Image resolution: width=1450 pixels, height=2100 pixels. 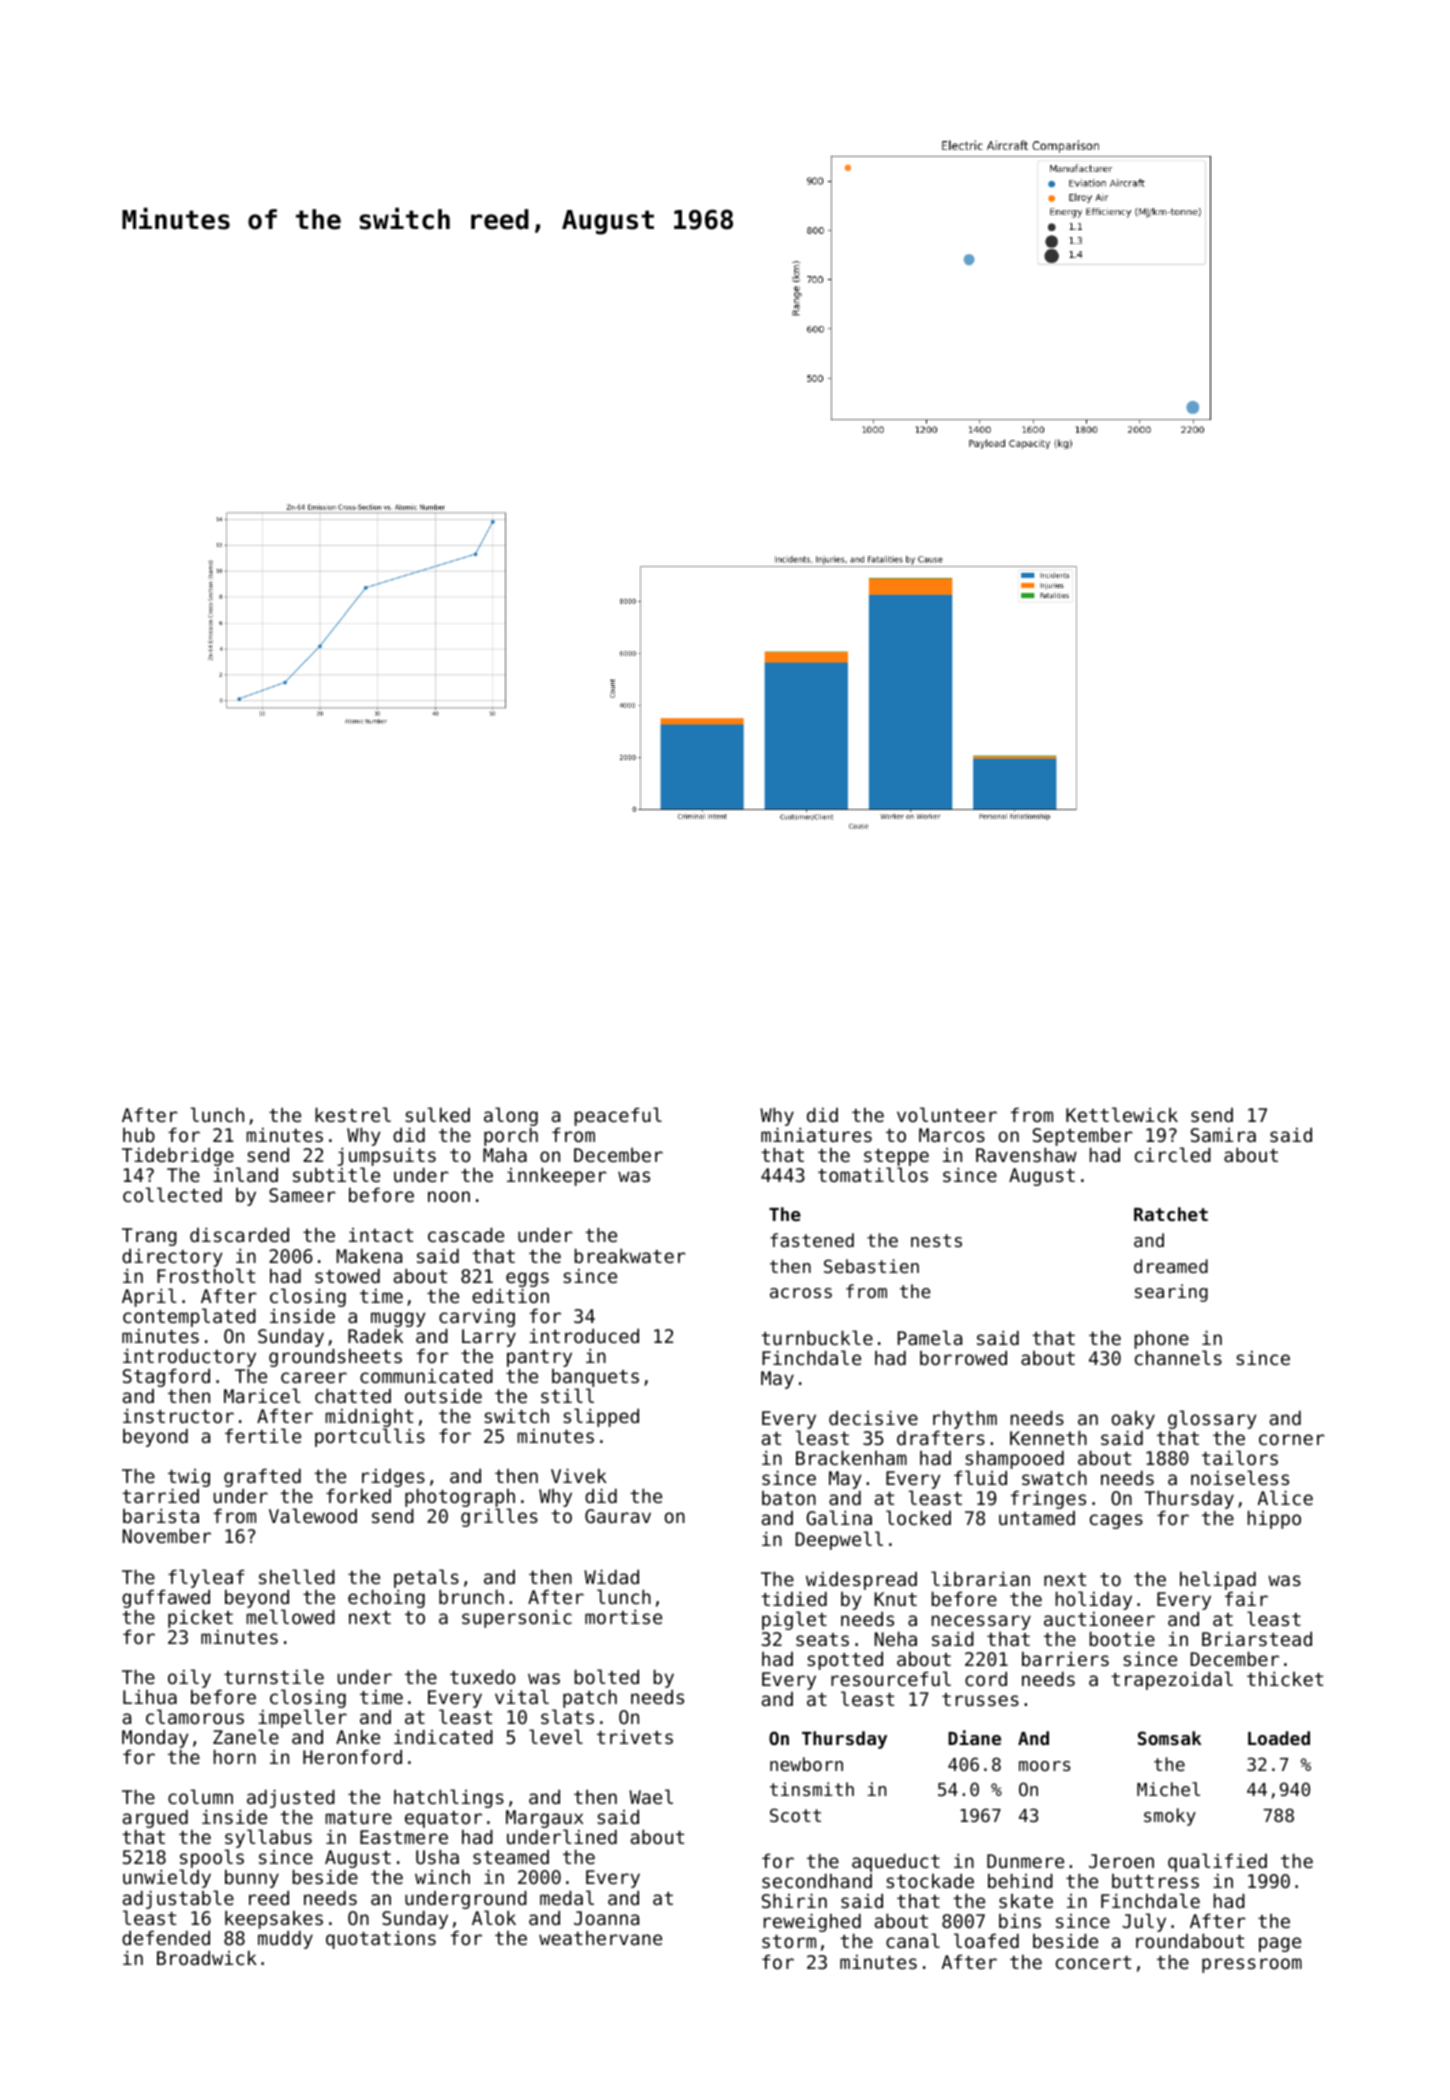 I want to click on volunteer, so click(x=947, y=1114).
